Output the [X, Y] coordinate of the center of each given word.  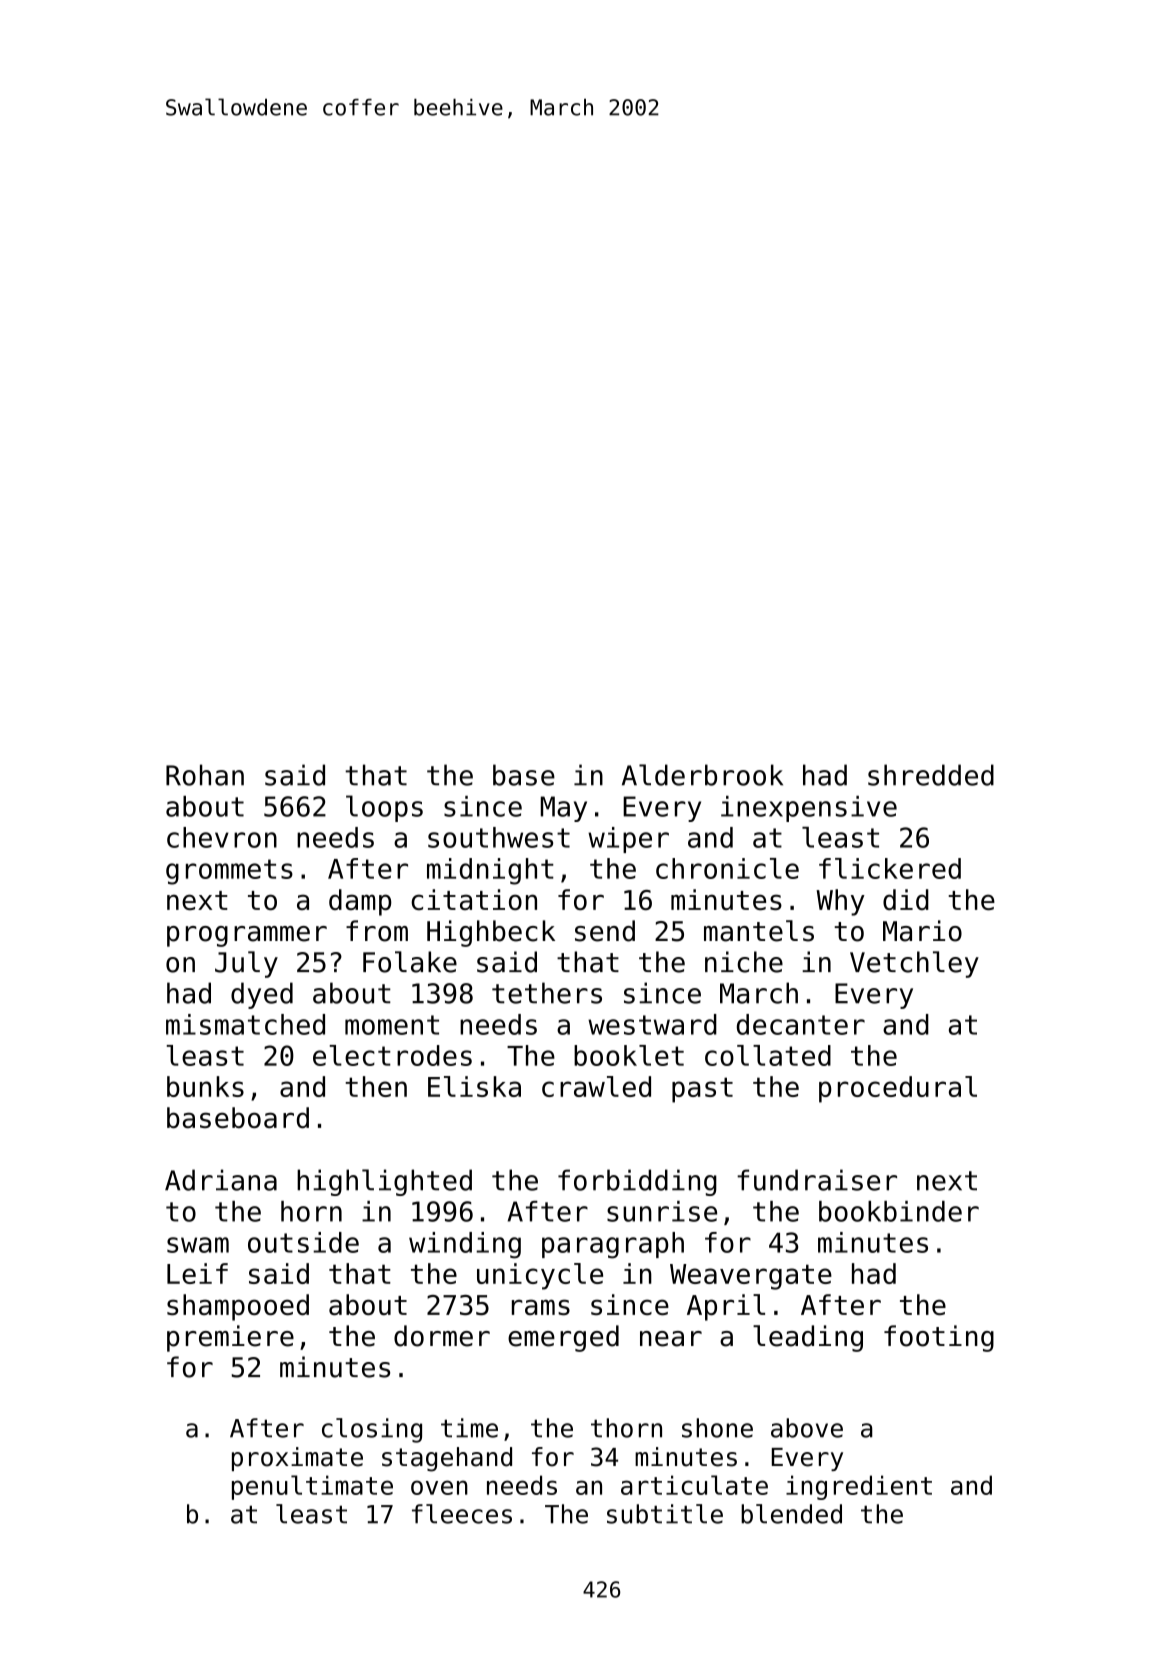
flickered [890, 868]
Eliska [474, 1086]
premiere [230, 1338]
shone [717, 1428]
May [564, 809]
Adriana [221, 1180]
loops [384, 808]
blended [791, 1514]
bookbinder [899, 1211]
